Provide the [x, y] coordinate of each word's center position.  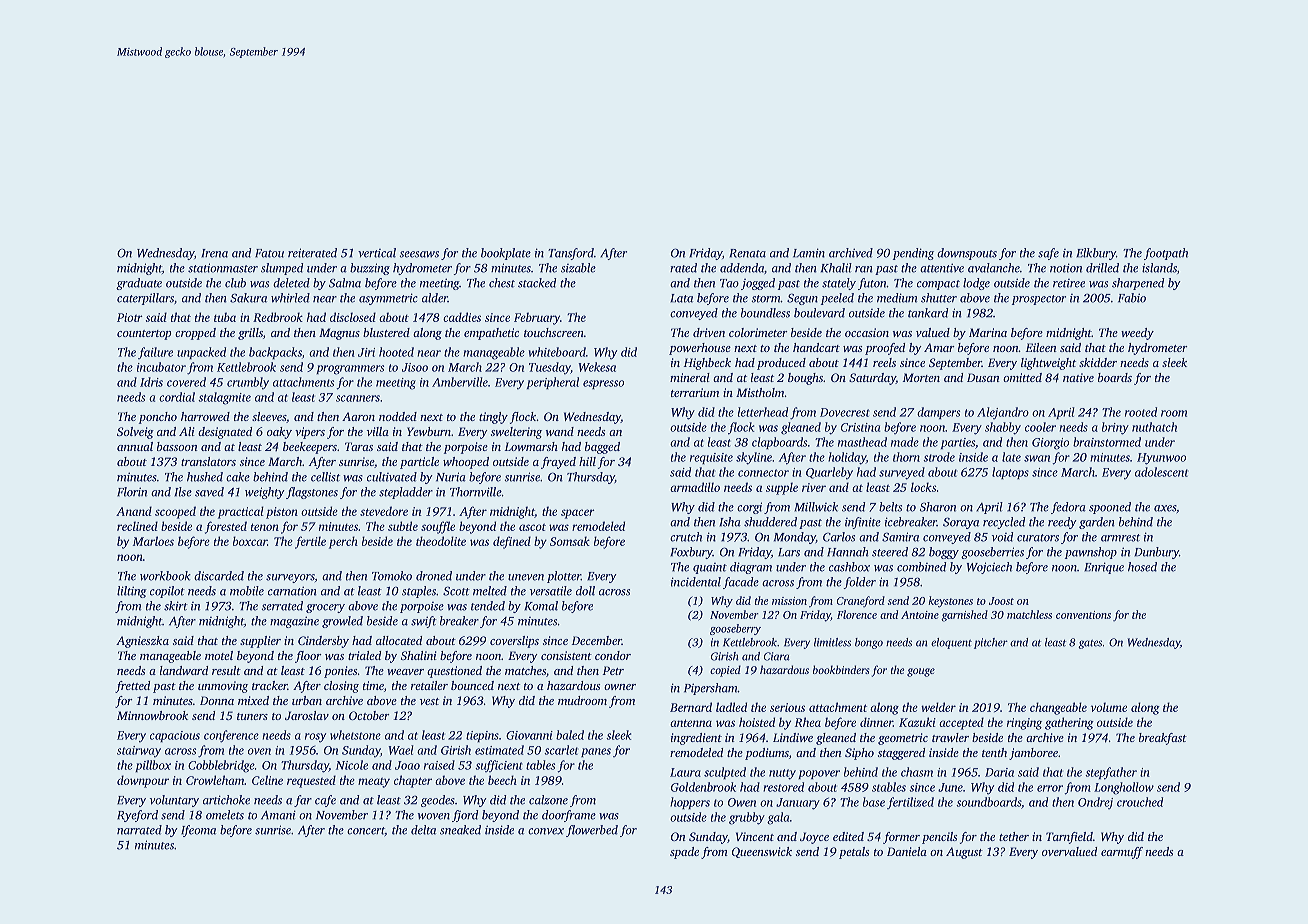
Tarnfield [1069, 838]
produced [781, 364]
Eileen [1041, 347]
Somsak [570, 541]
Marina [988, 332]
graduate [139, 284]
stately [839, 284]
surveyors [290, 578]
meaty [374, 782]
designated [225, 433]
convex [546, 831]
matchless [1029, 614]
